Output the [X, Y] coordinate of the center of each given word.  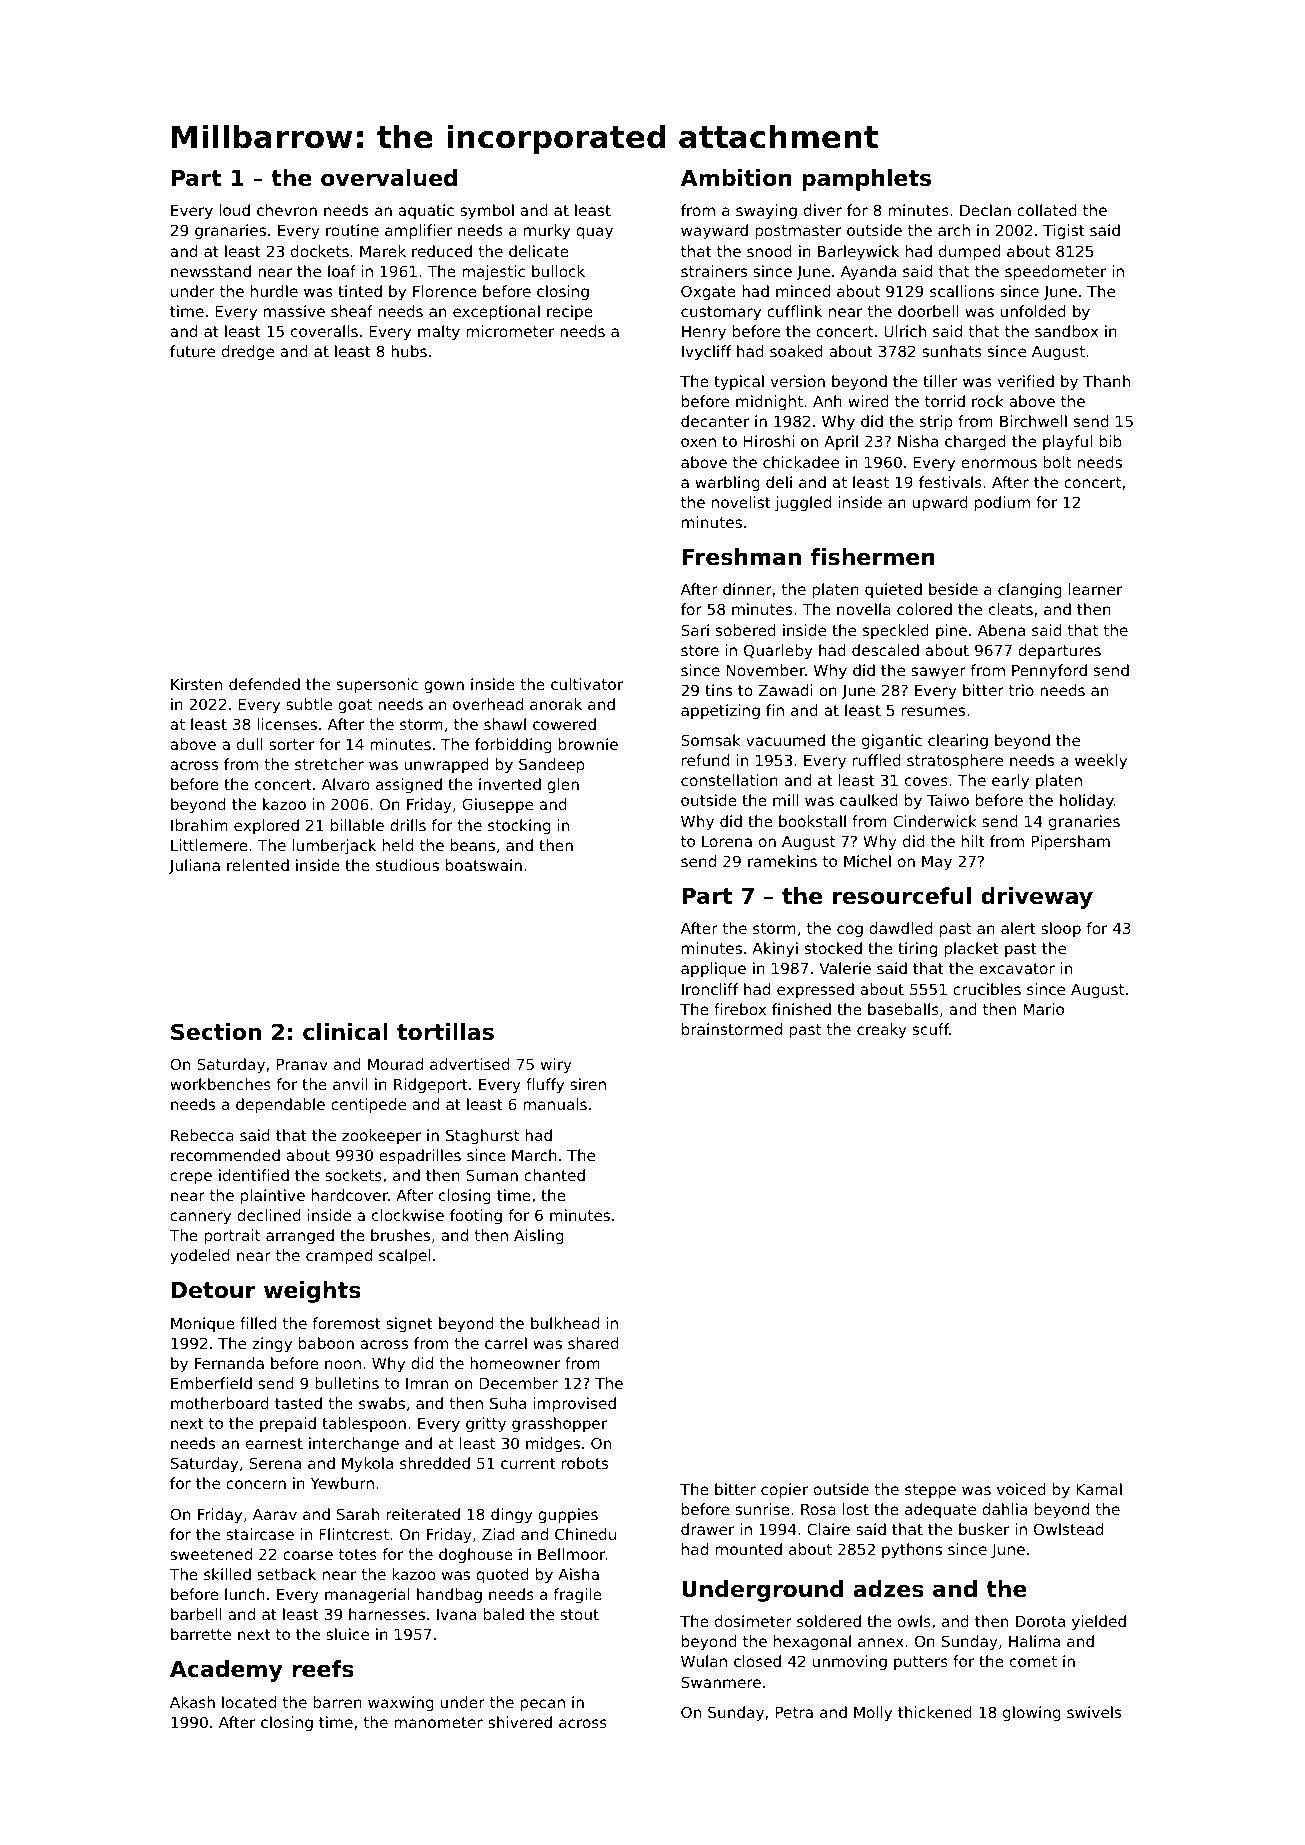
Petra [794, 1712]
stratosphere [955, 761]
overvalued [389, 178]
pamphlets [866, 180]
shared [593, 1343]
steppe [930, 1491]
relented [258, 865]
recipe [570, 312]
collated [1047, 210]
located [249, 1702]
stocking [519, 826]
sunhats [952, 351]
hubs [409, 351]
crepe [191, 1178]
